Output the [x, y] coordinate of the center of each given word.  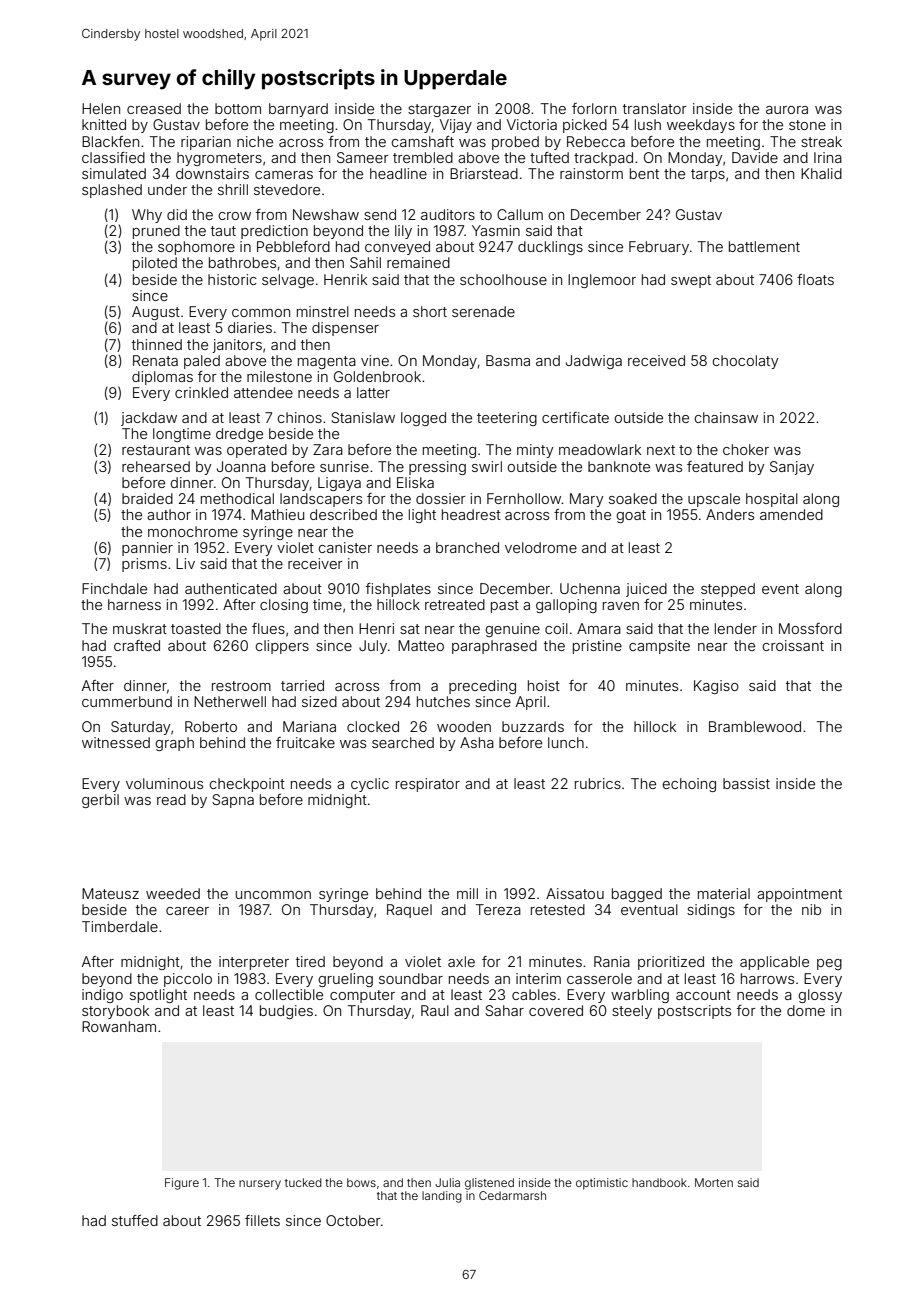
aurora [787, 110]
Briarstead [484, 173]
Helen [101, 108]
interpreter [254, 963]
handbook [659, 1182]
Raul [435, 1010]
